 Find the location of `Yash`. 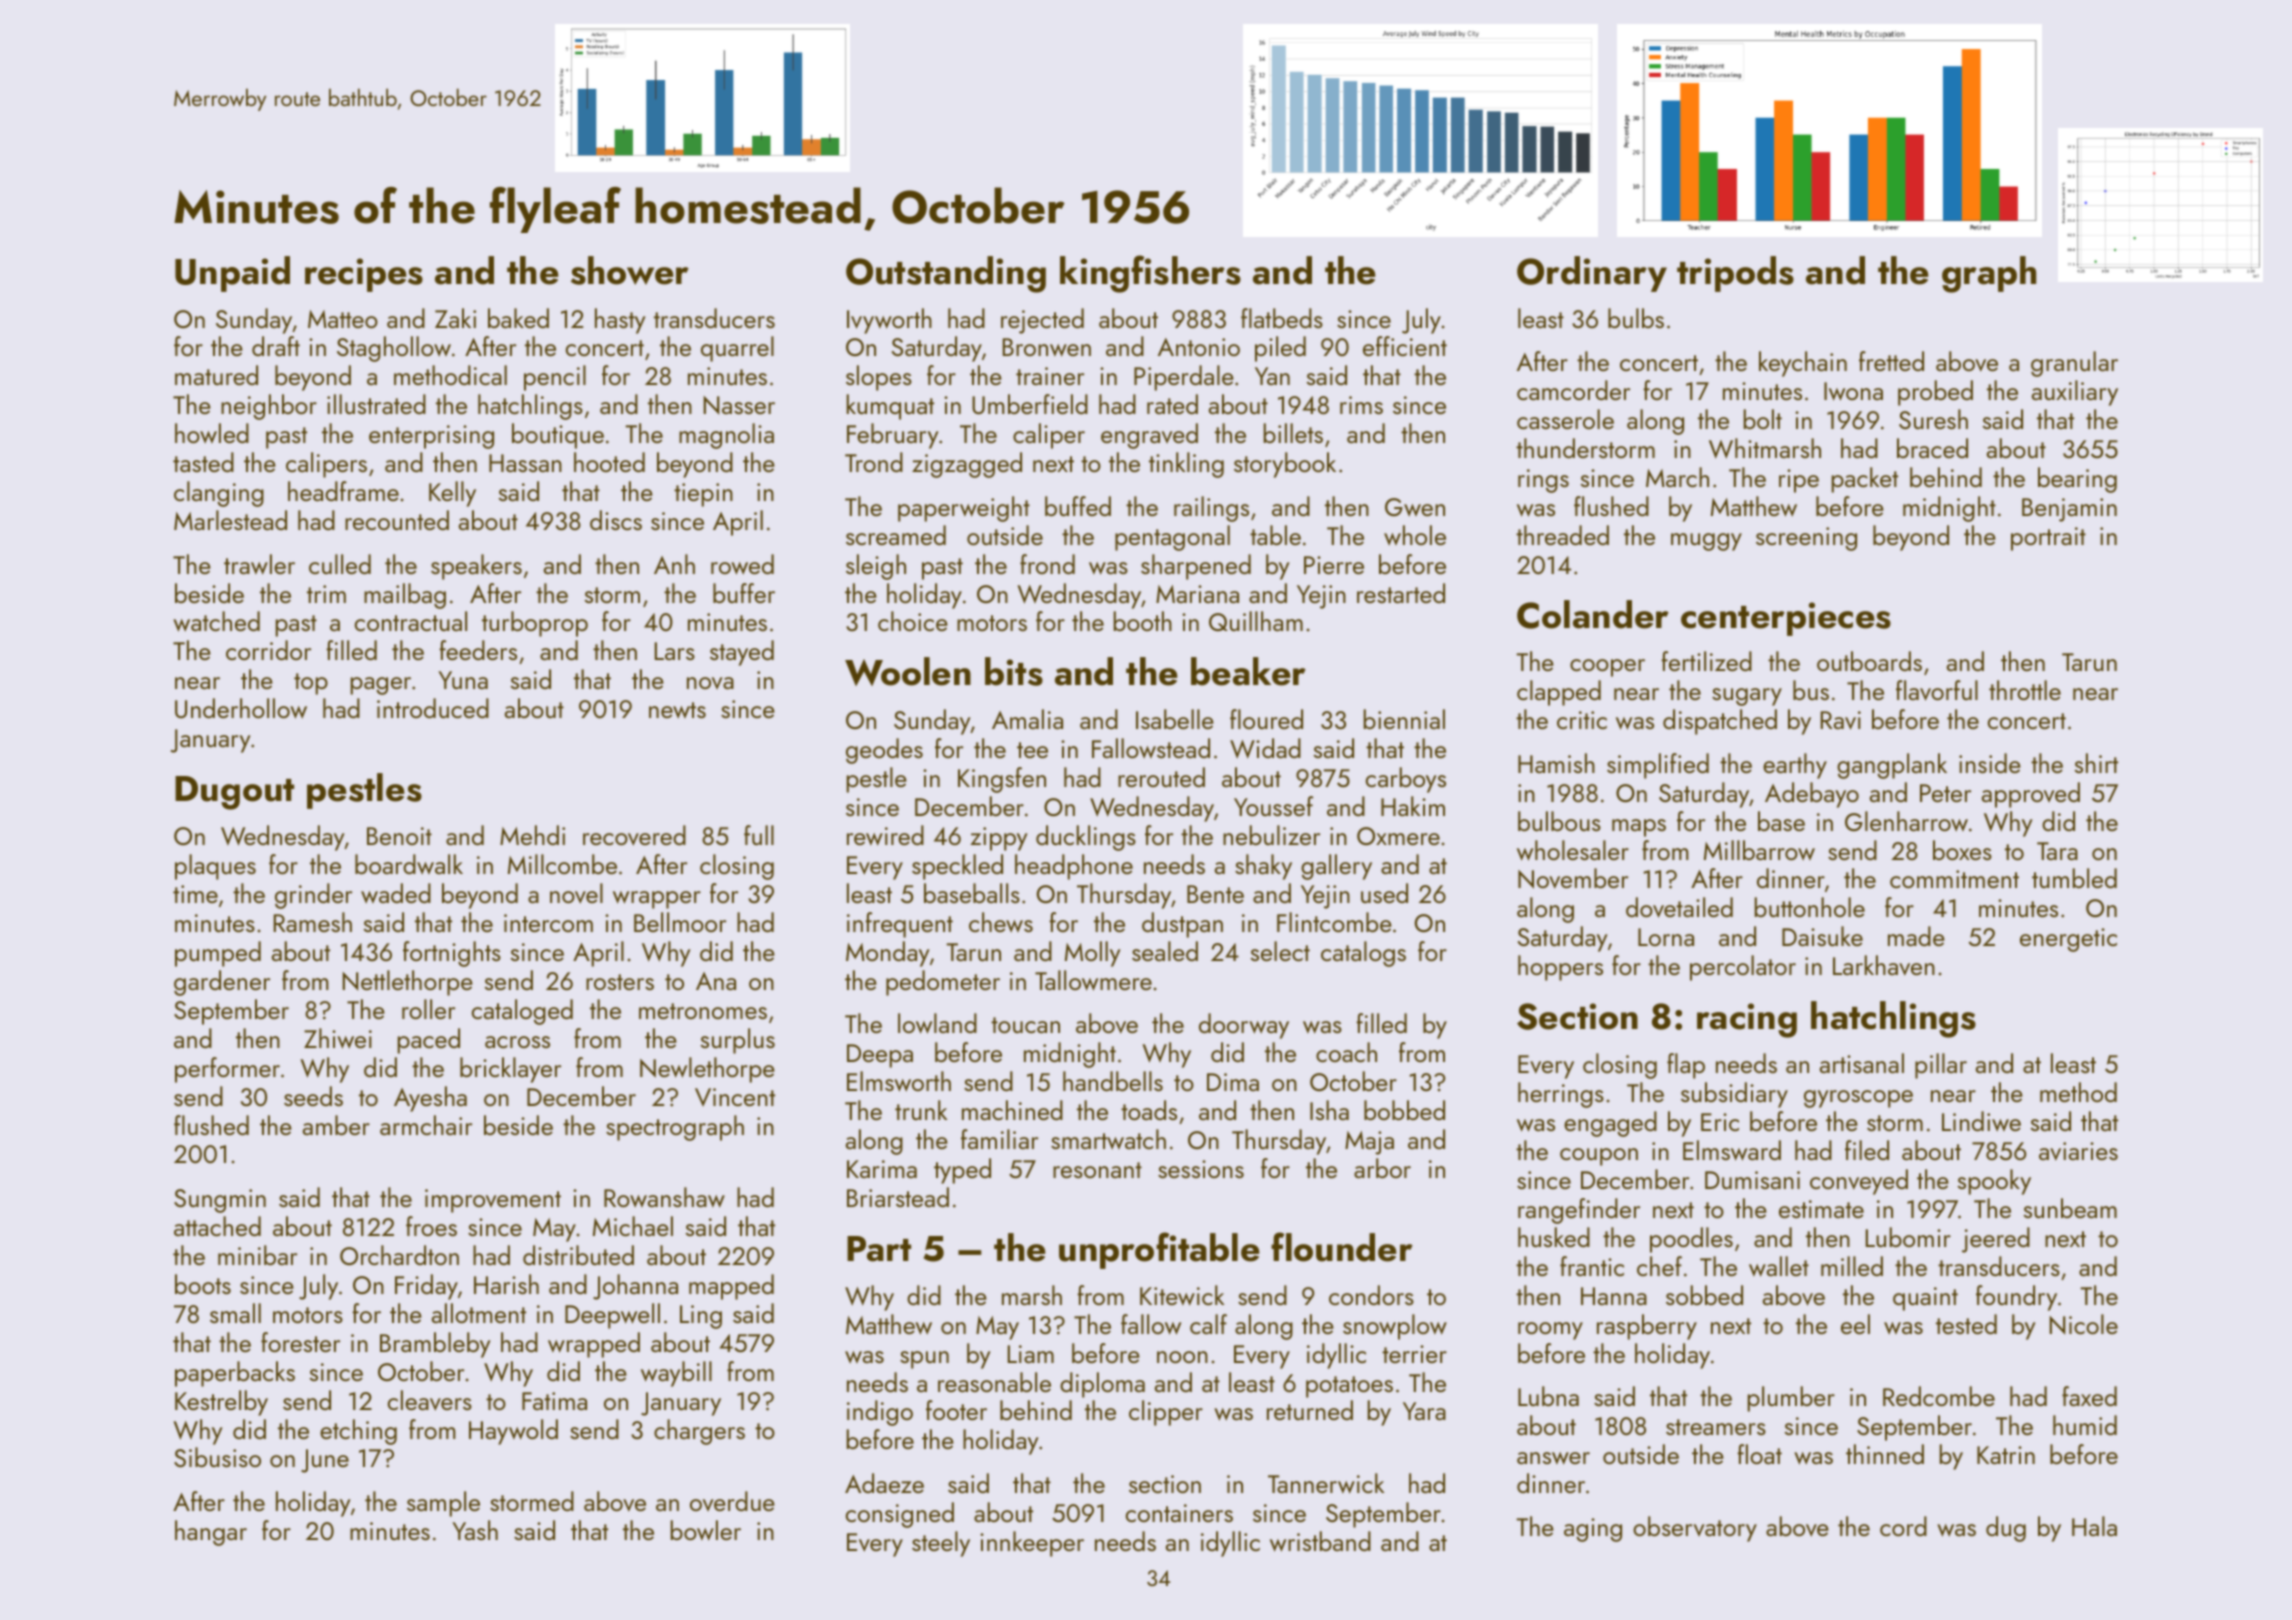

Yash is located at coordinates (475, 1530).
